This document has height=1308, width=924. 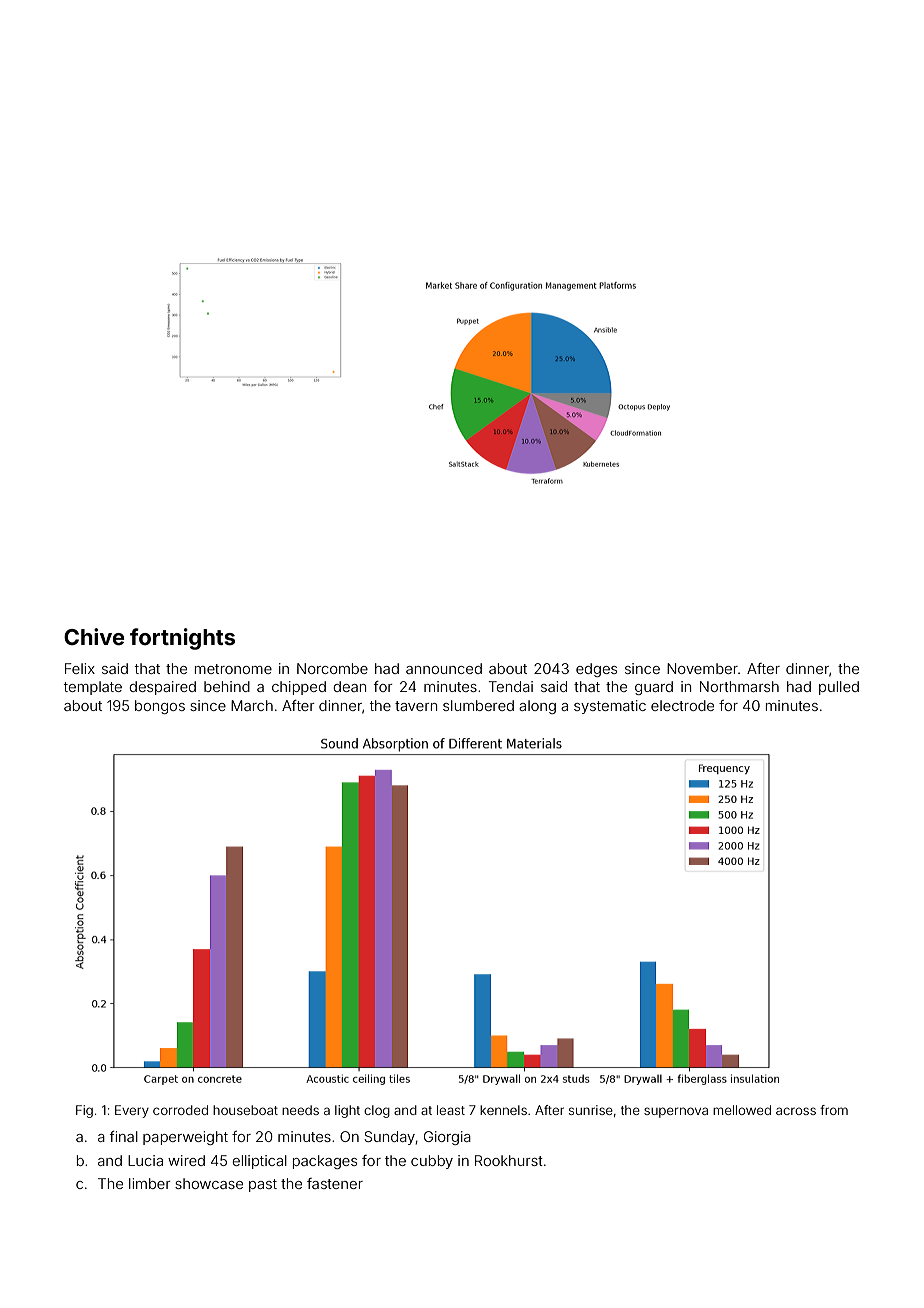 I want to click on past, so click(x=263, y=1185).
